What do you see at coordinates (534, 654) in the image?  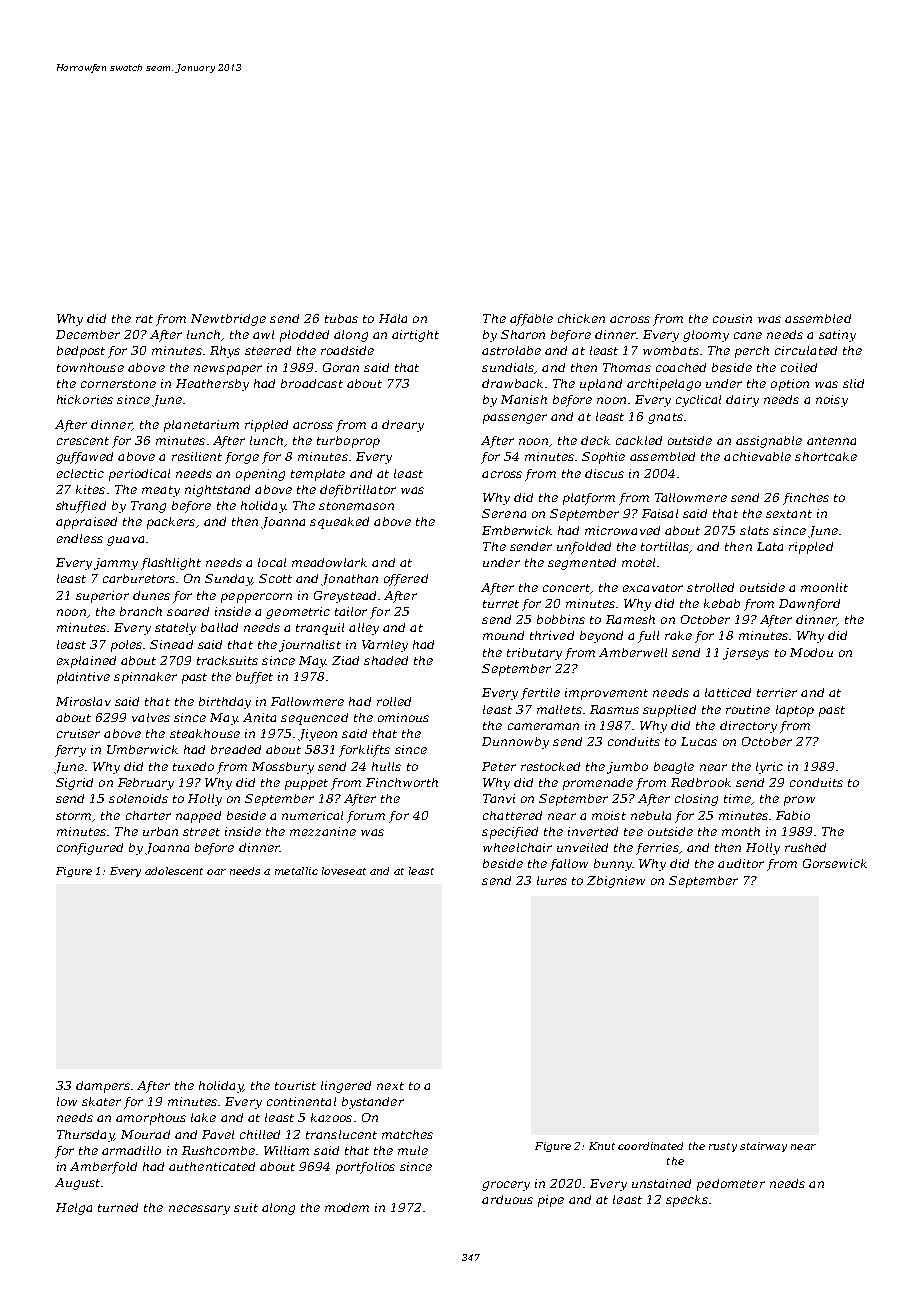 I see `tributary` at bounding box center [534, 654].
